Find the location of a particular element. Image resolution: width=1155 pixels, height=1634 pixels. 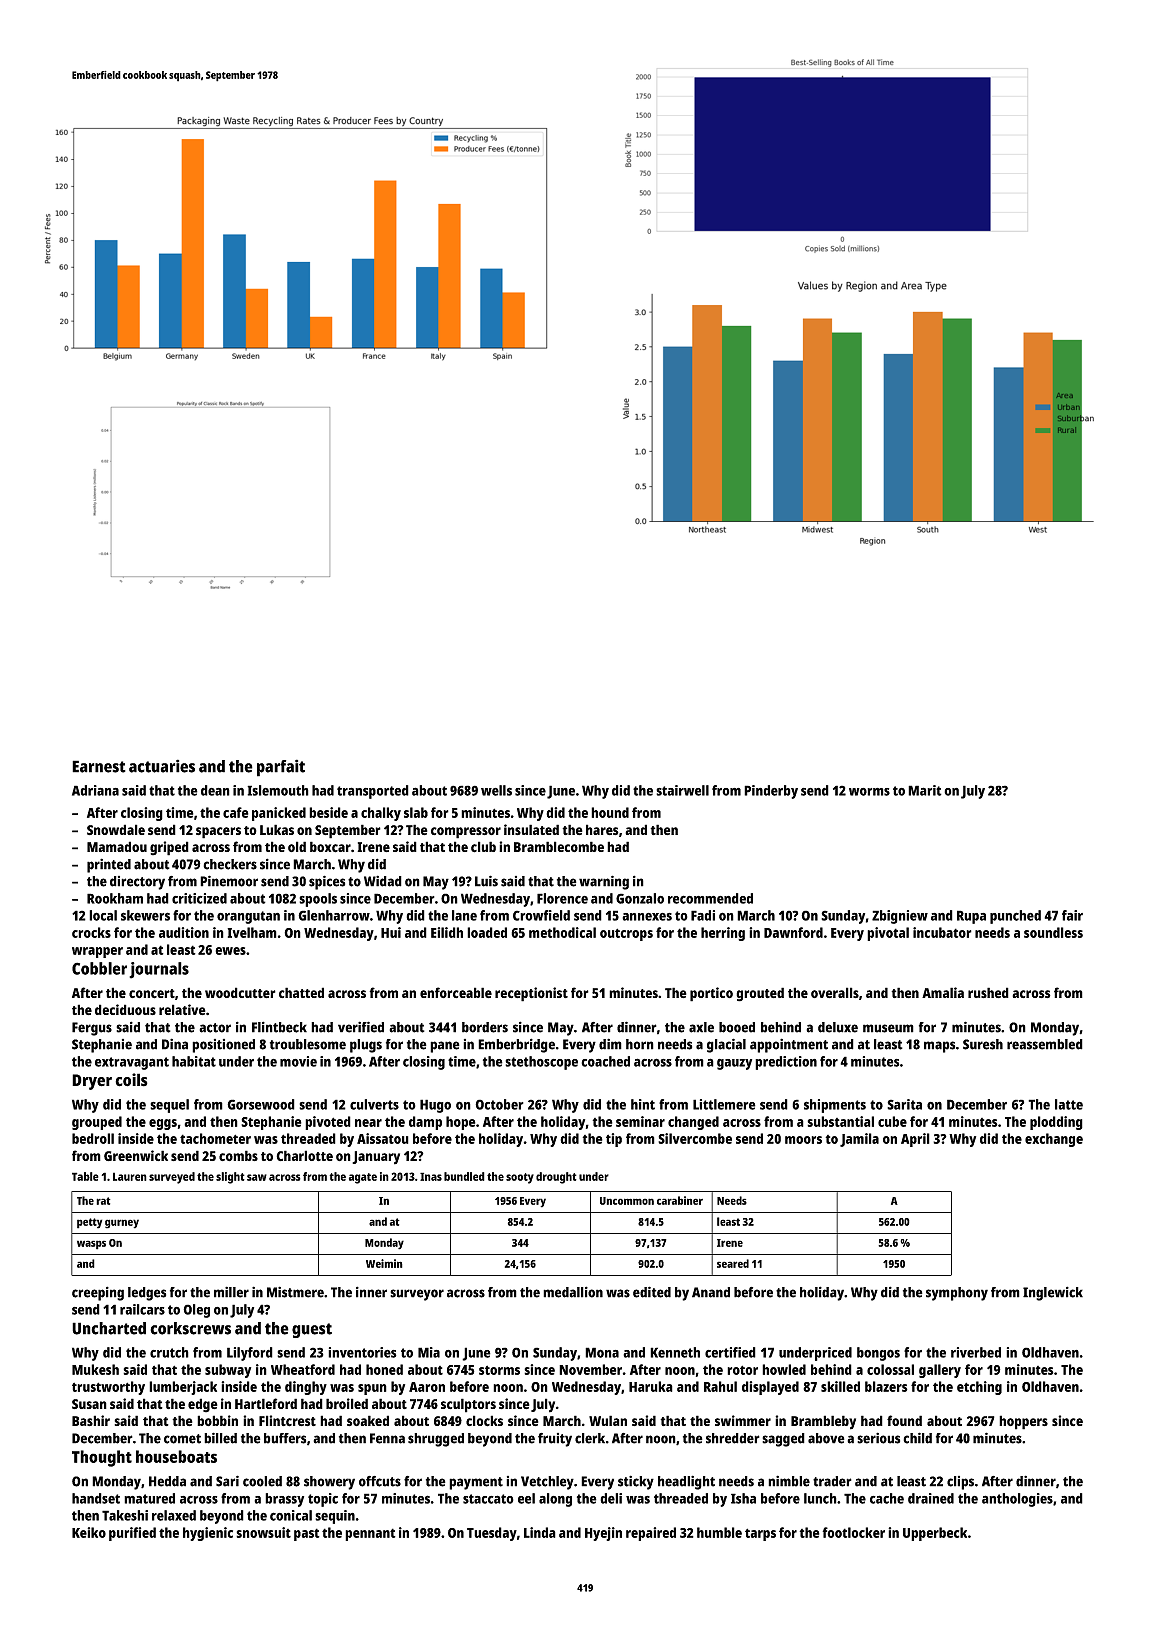

horn is located at coordinates (640, 1044).
